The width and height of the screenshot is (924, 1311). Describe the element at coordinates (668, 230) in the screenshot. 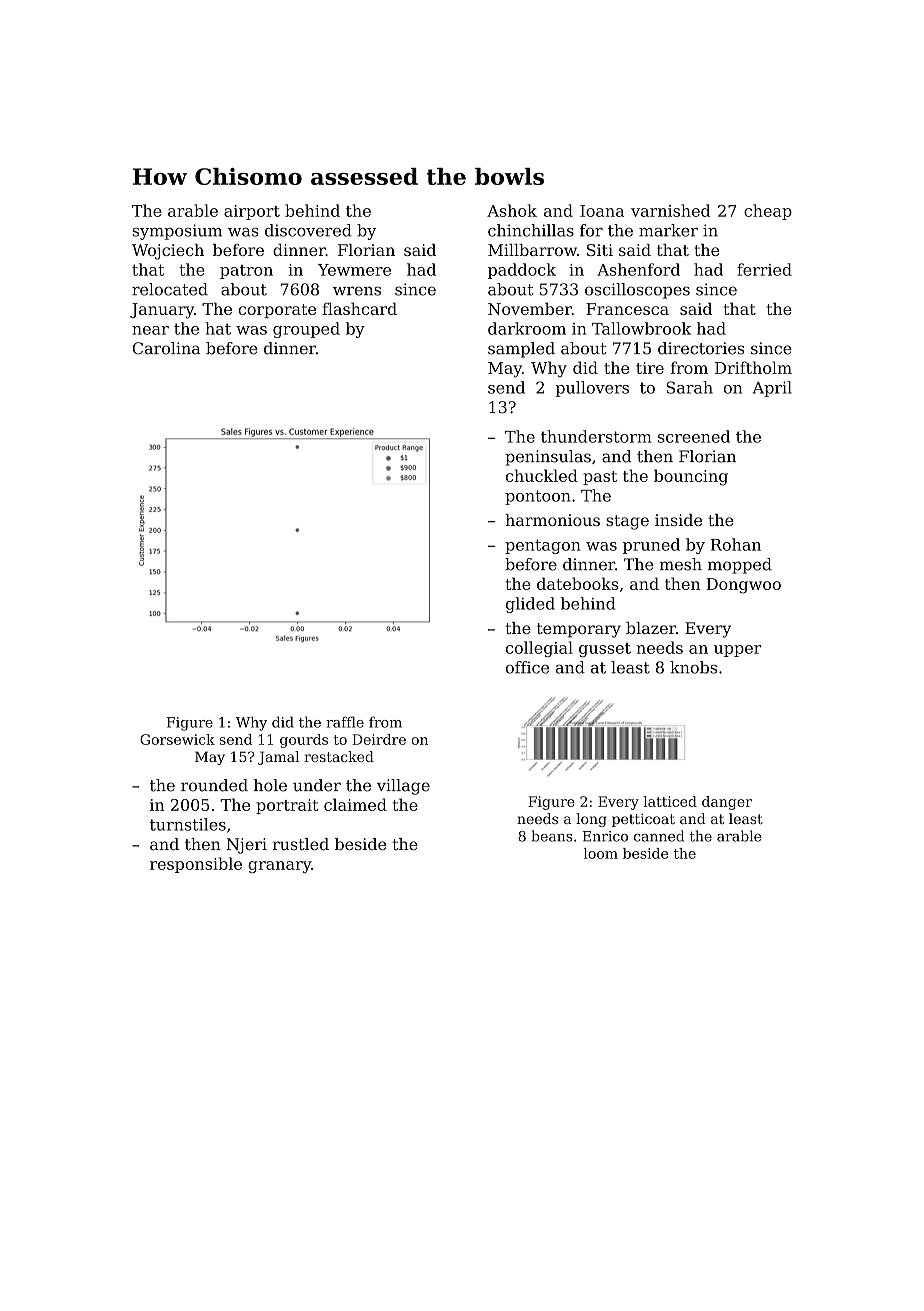

I see `marker` at that location.
